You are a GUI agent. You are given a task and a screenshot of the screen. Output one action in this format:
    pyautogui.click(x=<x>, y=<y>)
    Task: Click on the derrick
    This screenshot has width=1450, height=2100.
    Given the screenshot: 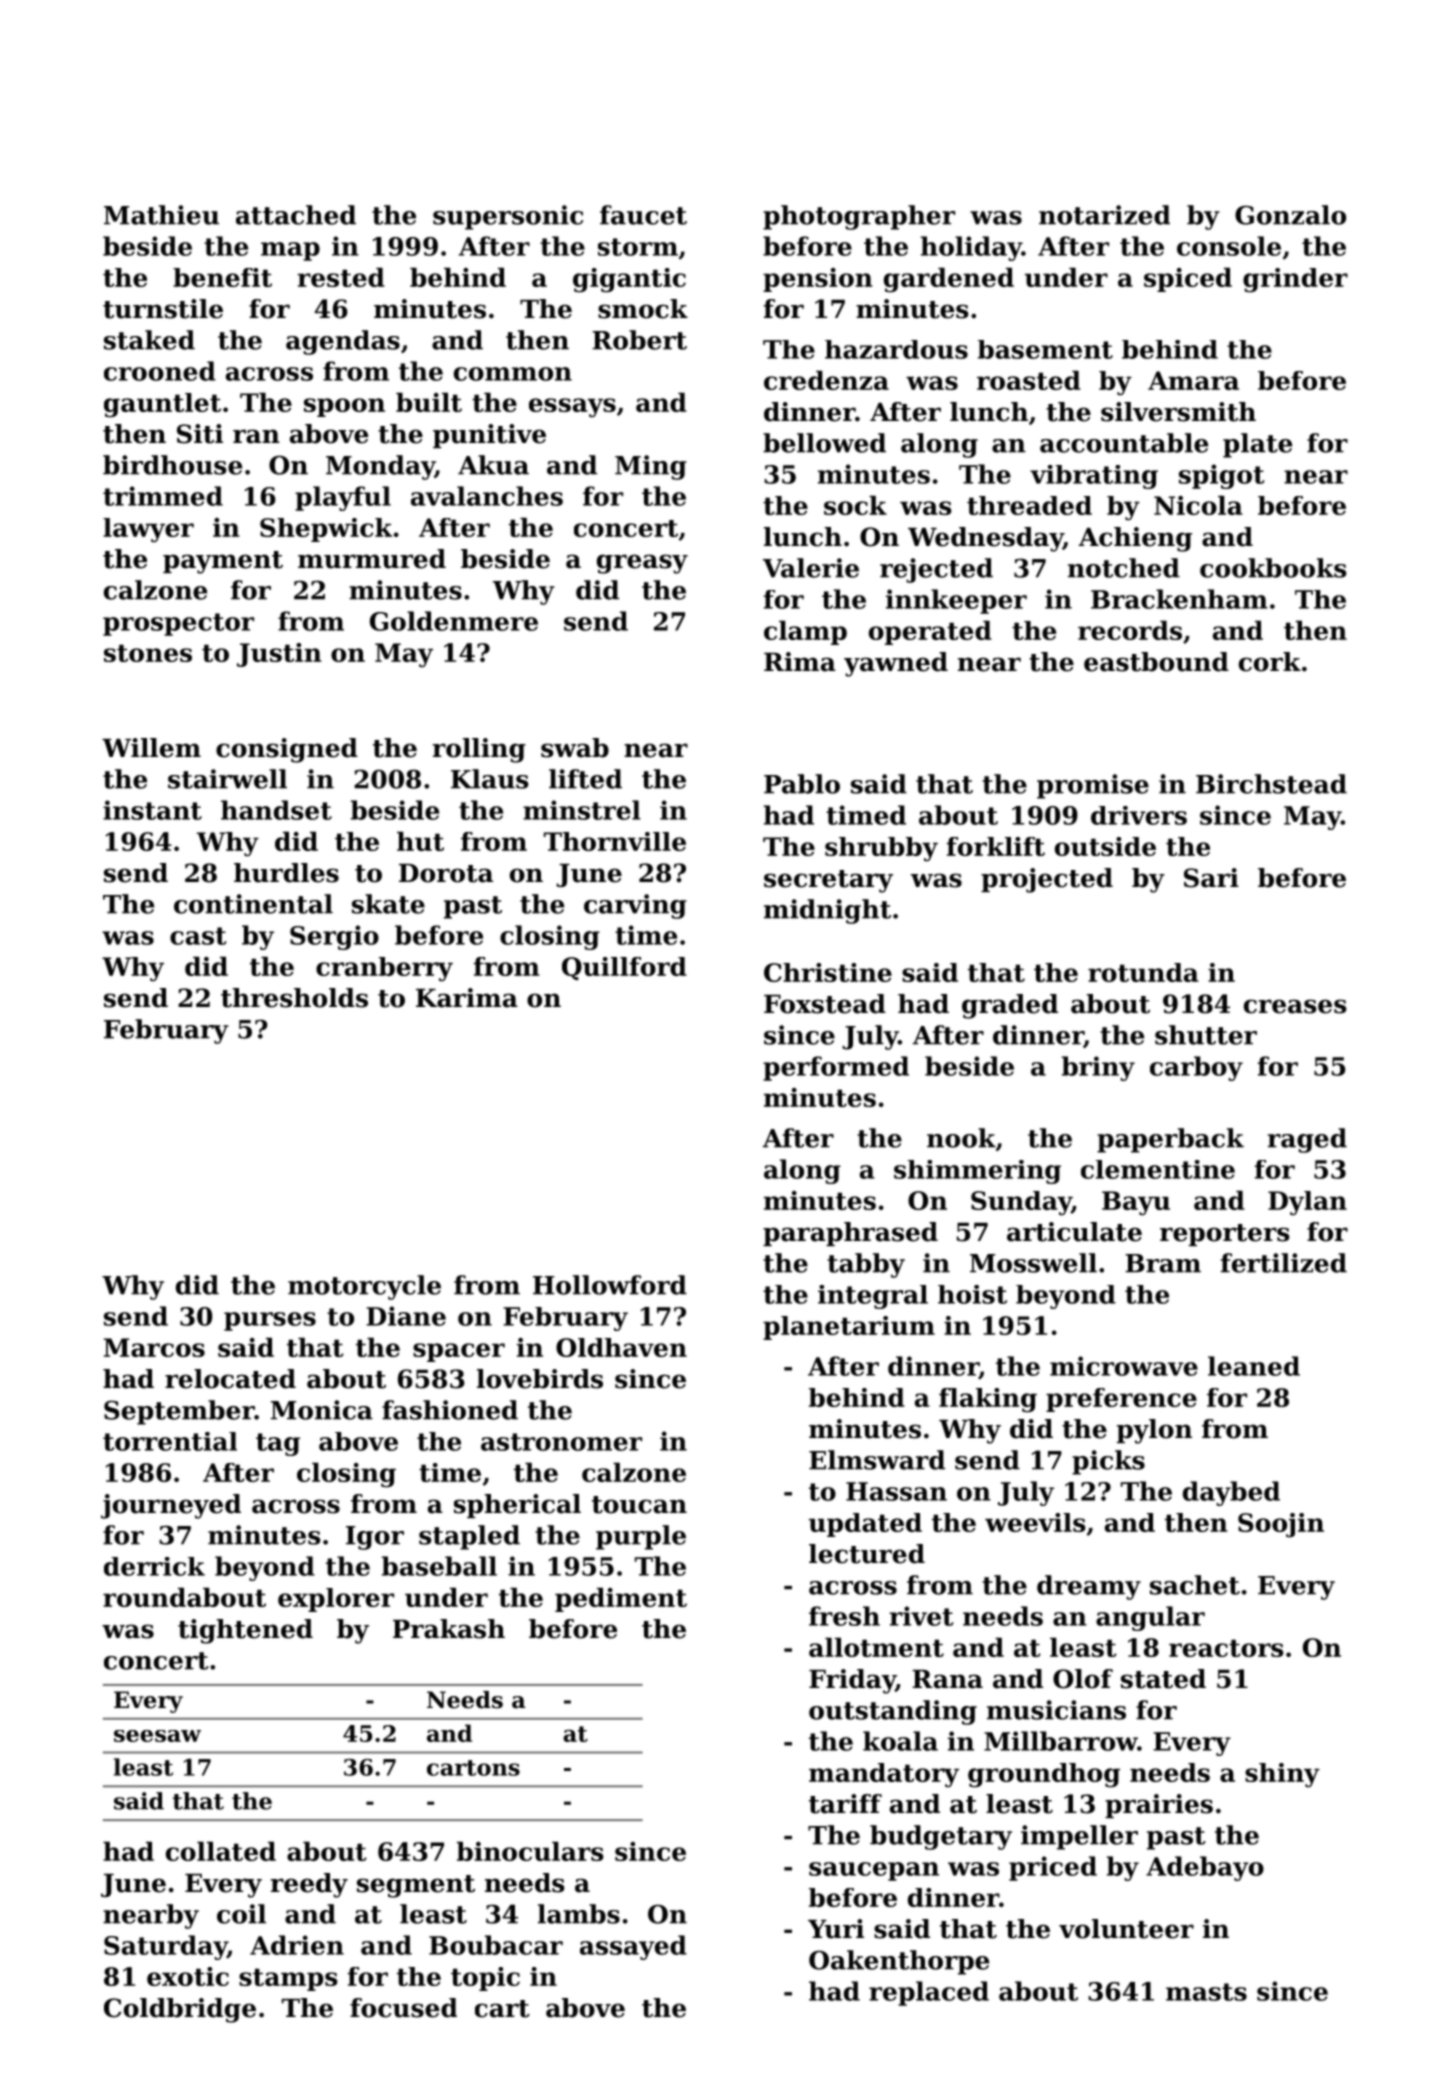 What is the action you would take?
    pyautogui.click(x=154, y=1566)
